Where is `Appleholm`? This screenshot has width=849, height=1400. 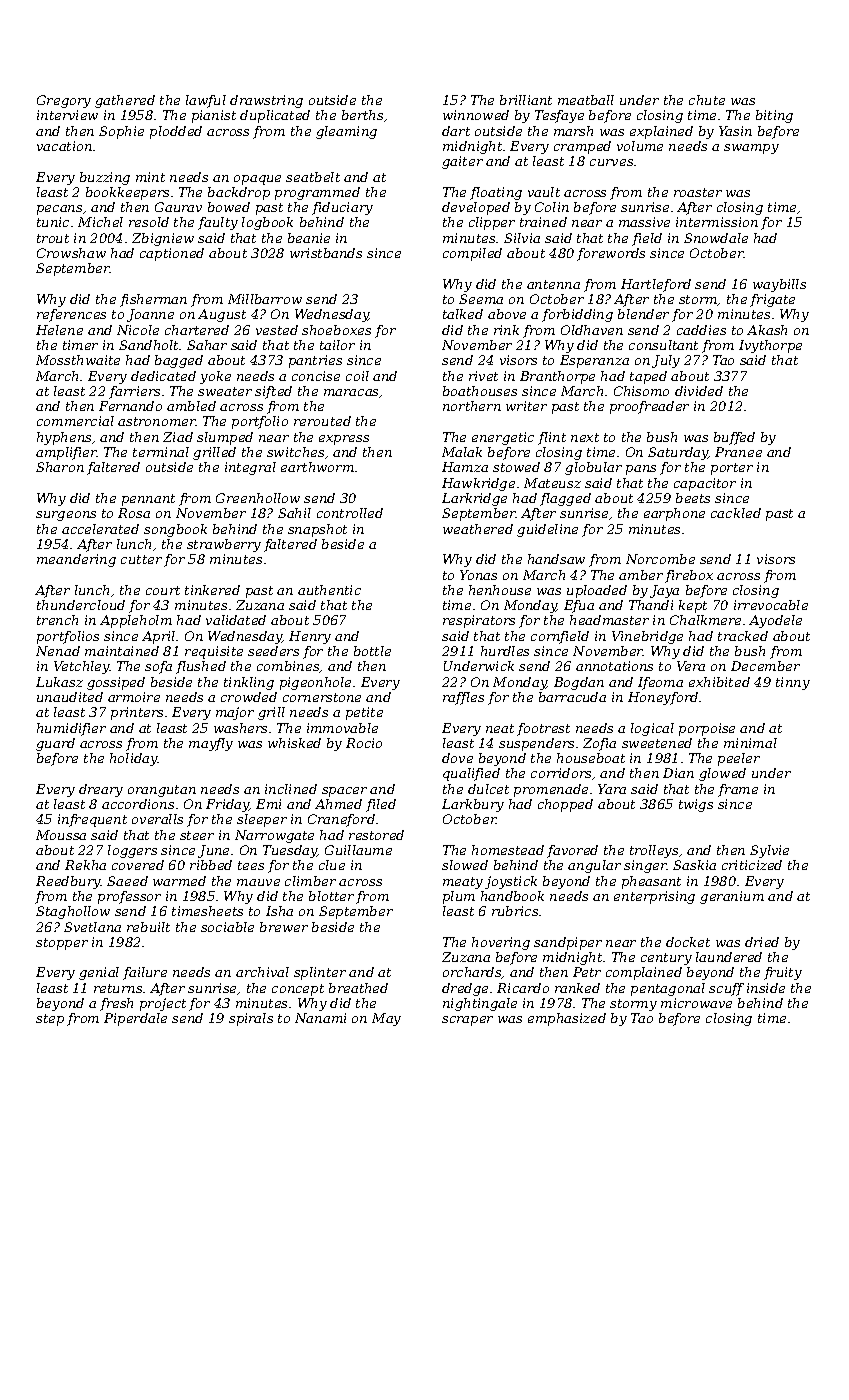
Appleholm is located at coordinates (136, 621).
